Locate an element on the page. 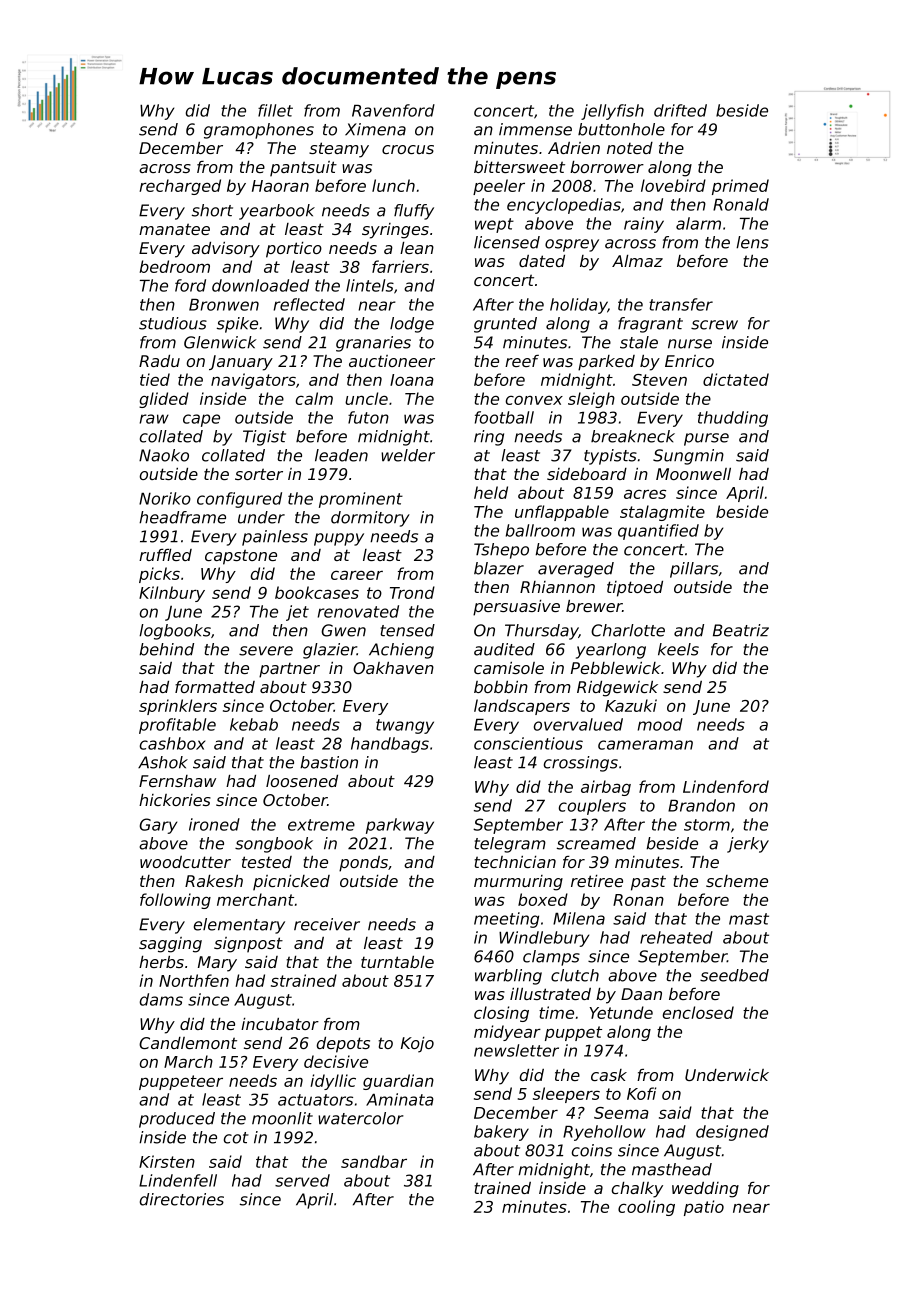  Candlemont is located at coordinates (188, 1043).
